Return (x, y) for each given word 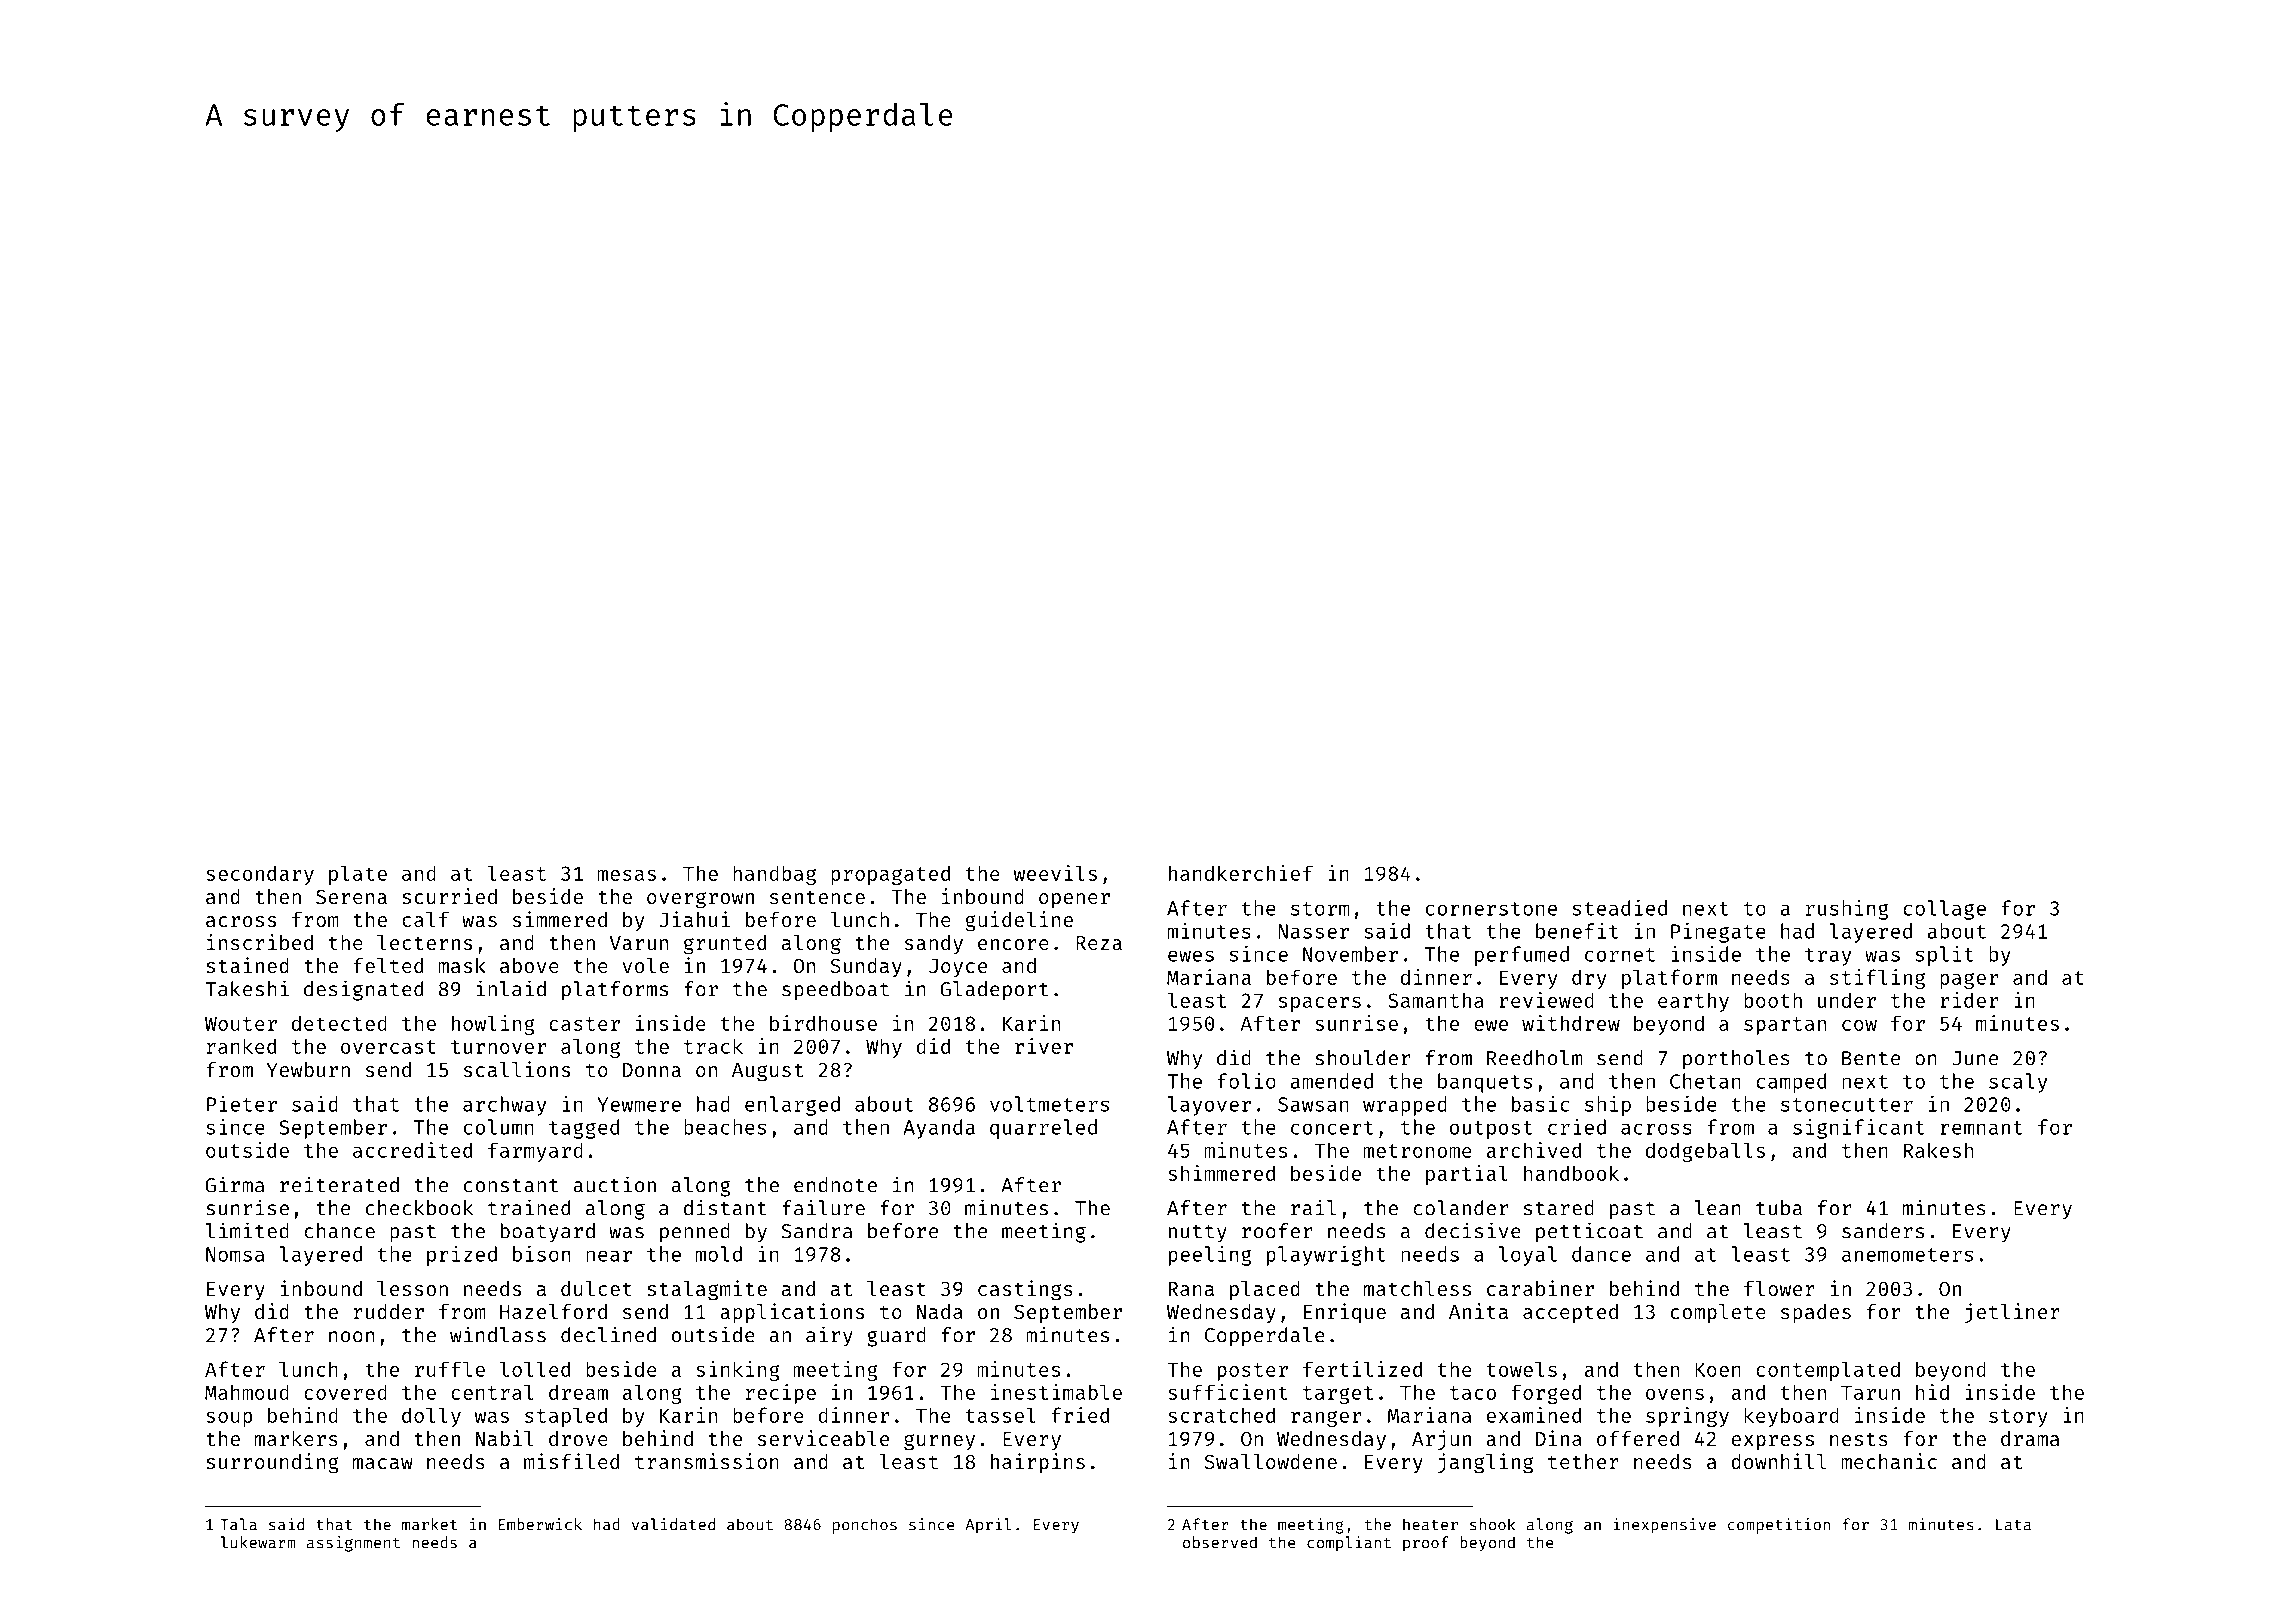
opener (1074, 901)
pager (1969, 981)
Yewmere (639, 1104)
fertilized (1362, 1369)
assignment (353, 1544)
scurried (449, 896)
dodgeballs (1705, 1152)
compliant (1349, 1544)
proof (1425, 1544)
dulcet (596, 1288)
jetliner (2012, 1313)
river (1044, 1046)
